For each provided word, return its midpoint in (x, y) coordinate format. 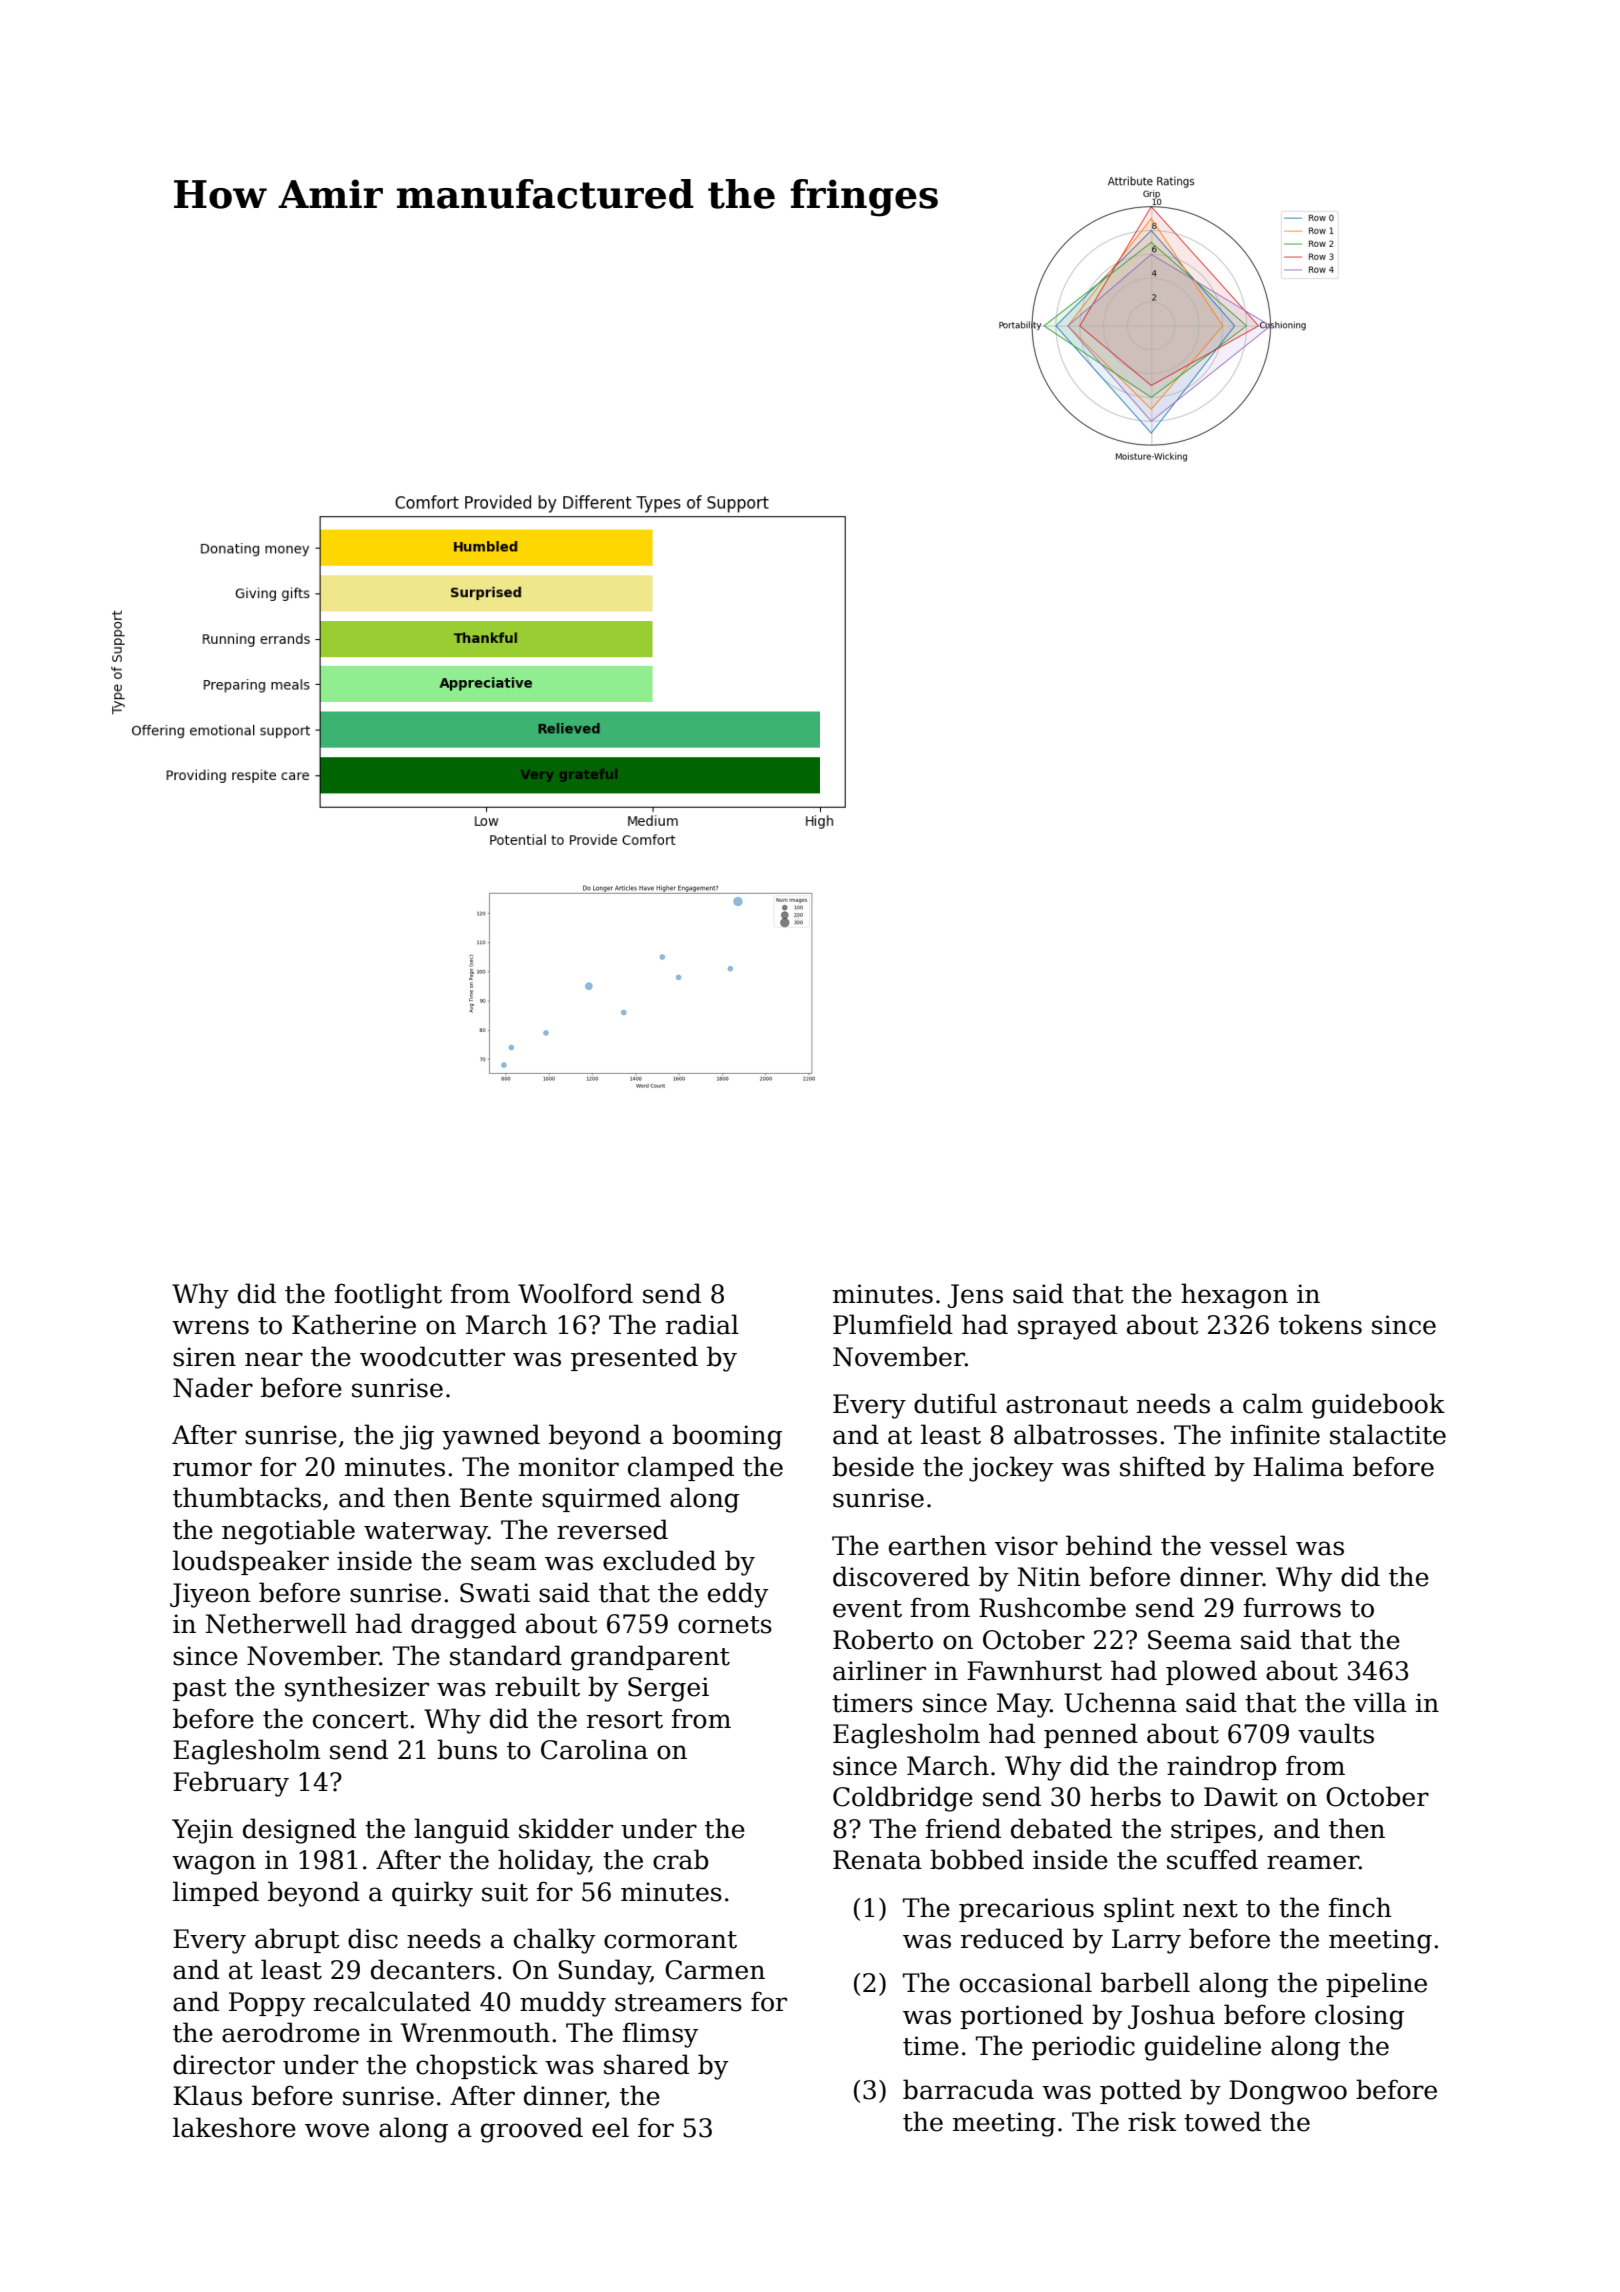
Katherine (354, 1324)
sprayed (1067, 1327)
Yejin (202, 1831)
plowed (1211, 1672)
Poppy (267, 2004)
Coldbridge (903, 1799)
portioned (1021, 2016)
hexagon (1234, 1296)
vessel (1248, 1545)
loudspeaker (251, 1562)
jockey (1011, 1469)
